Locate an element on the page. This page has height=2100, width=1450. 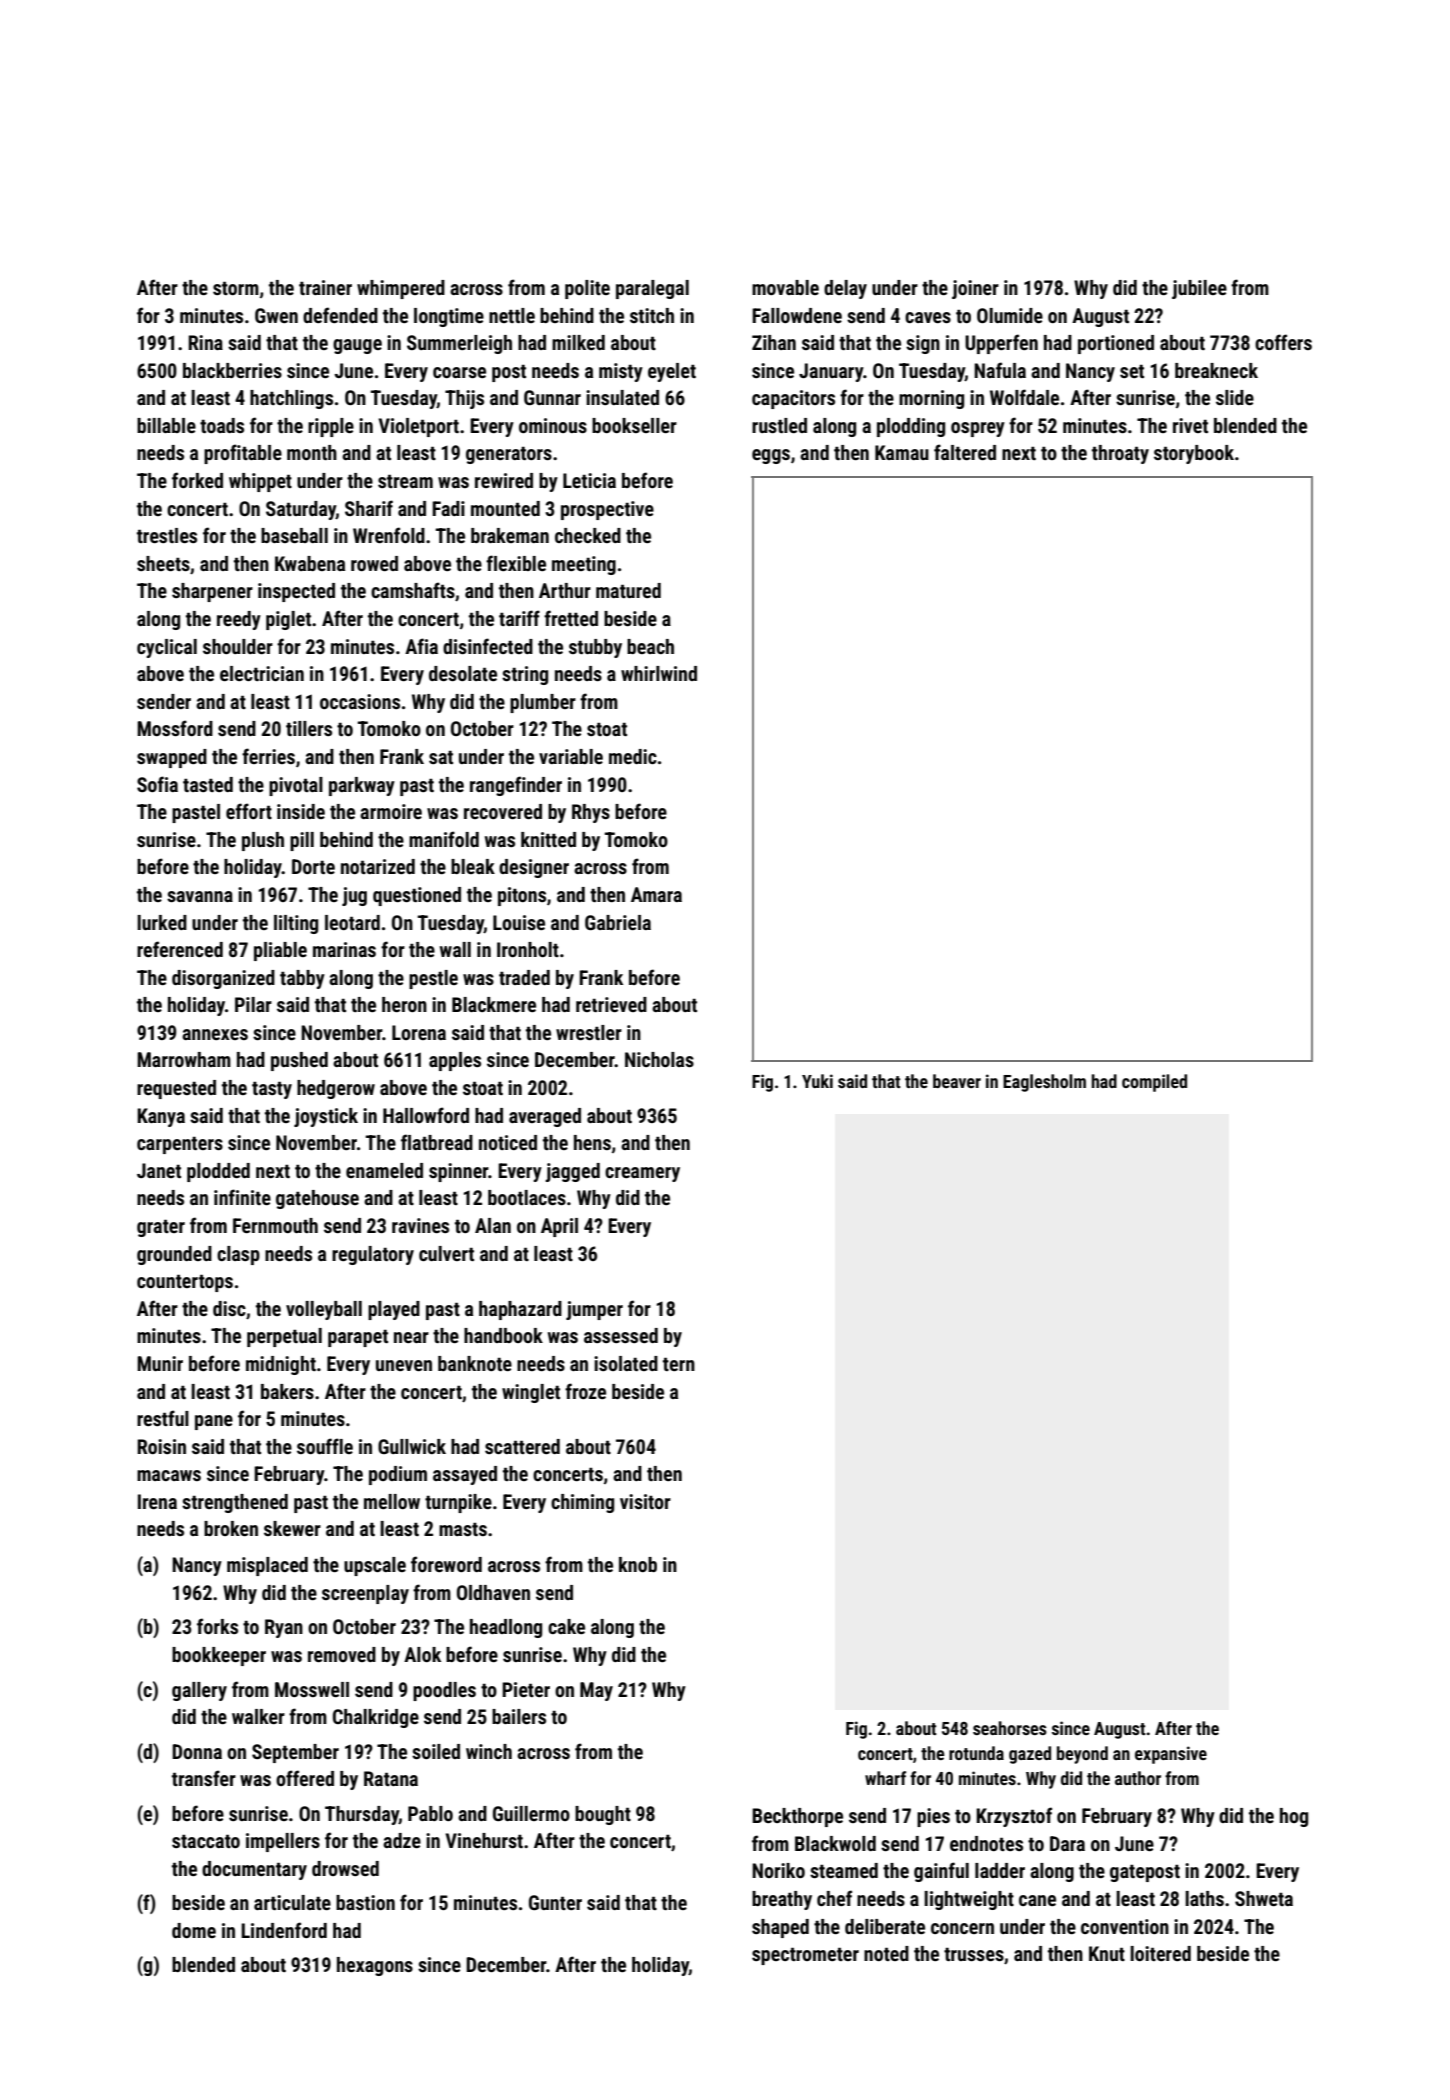
bastion is located at coordinates (365, 1902).
